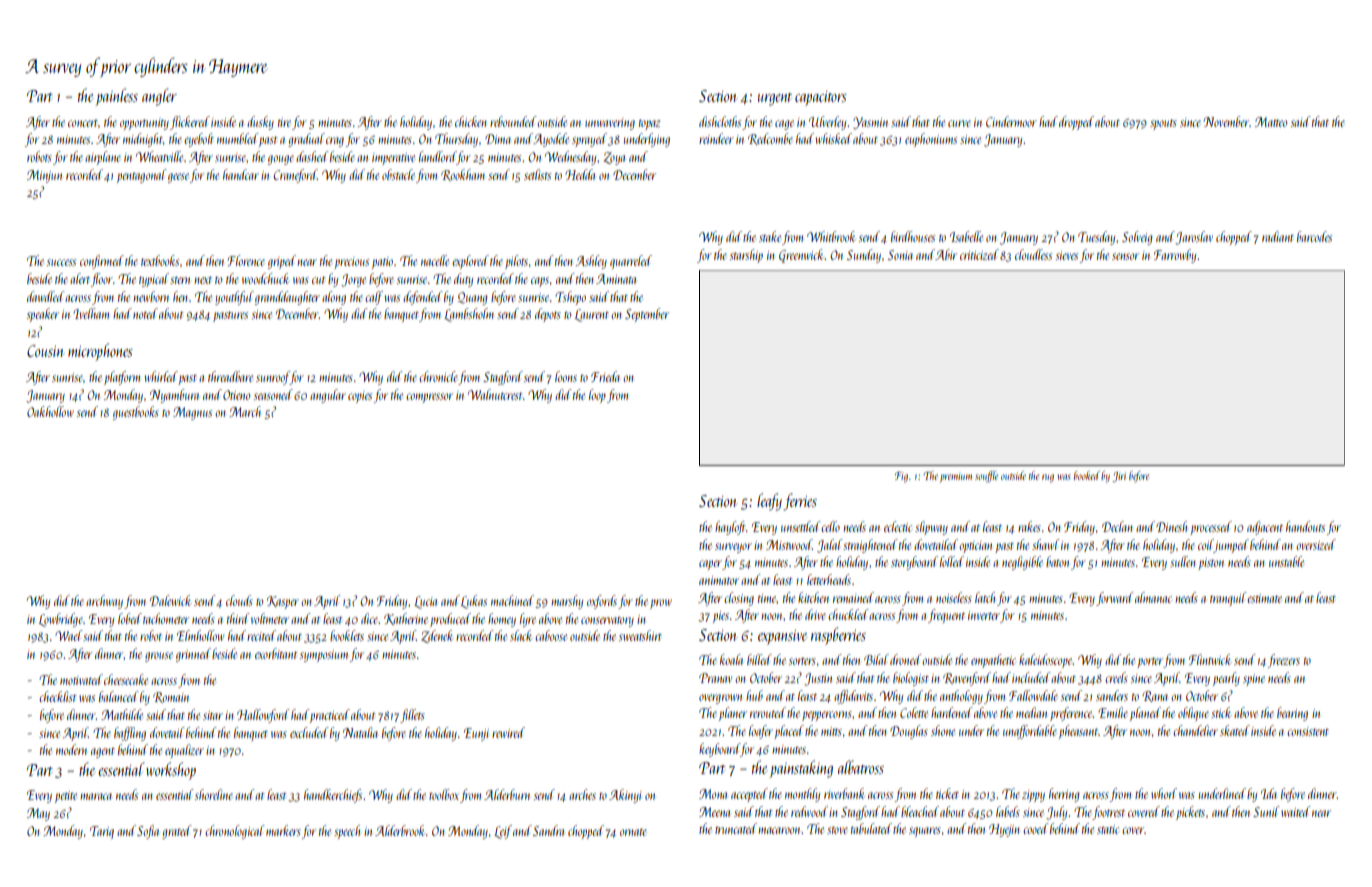  I want to click on booked, so click(1087, 475).
